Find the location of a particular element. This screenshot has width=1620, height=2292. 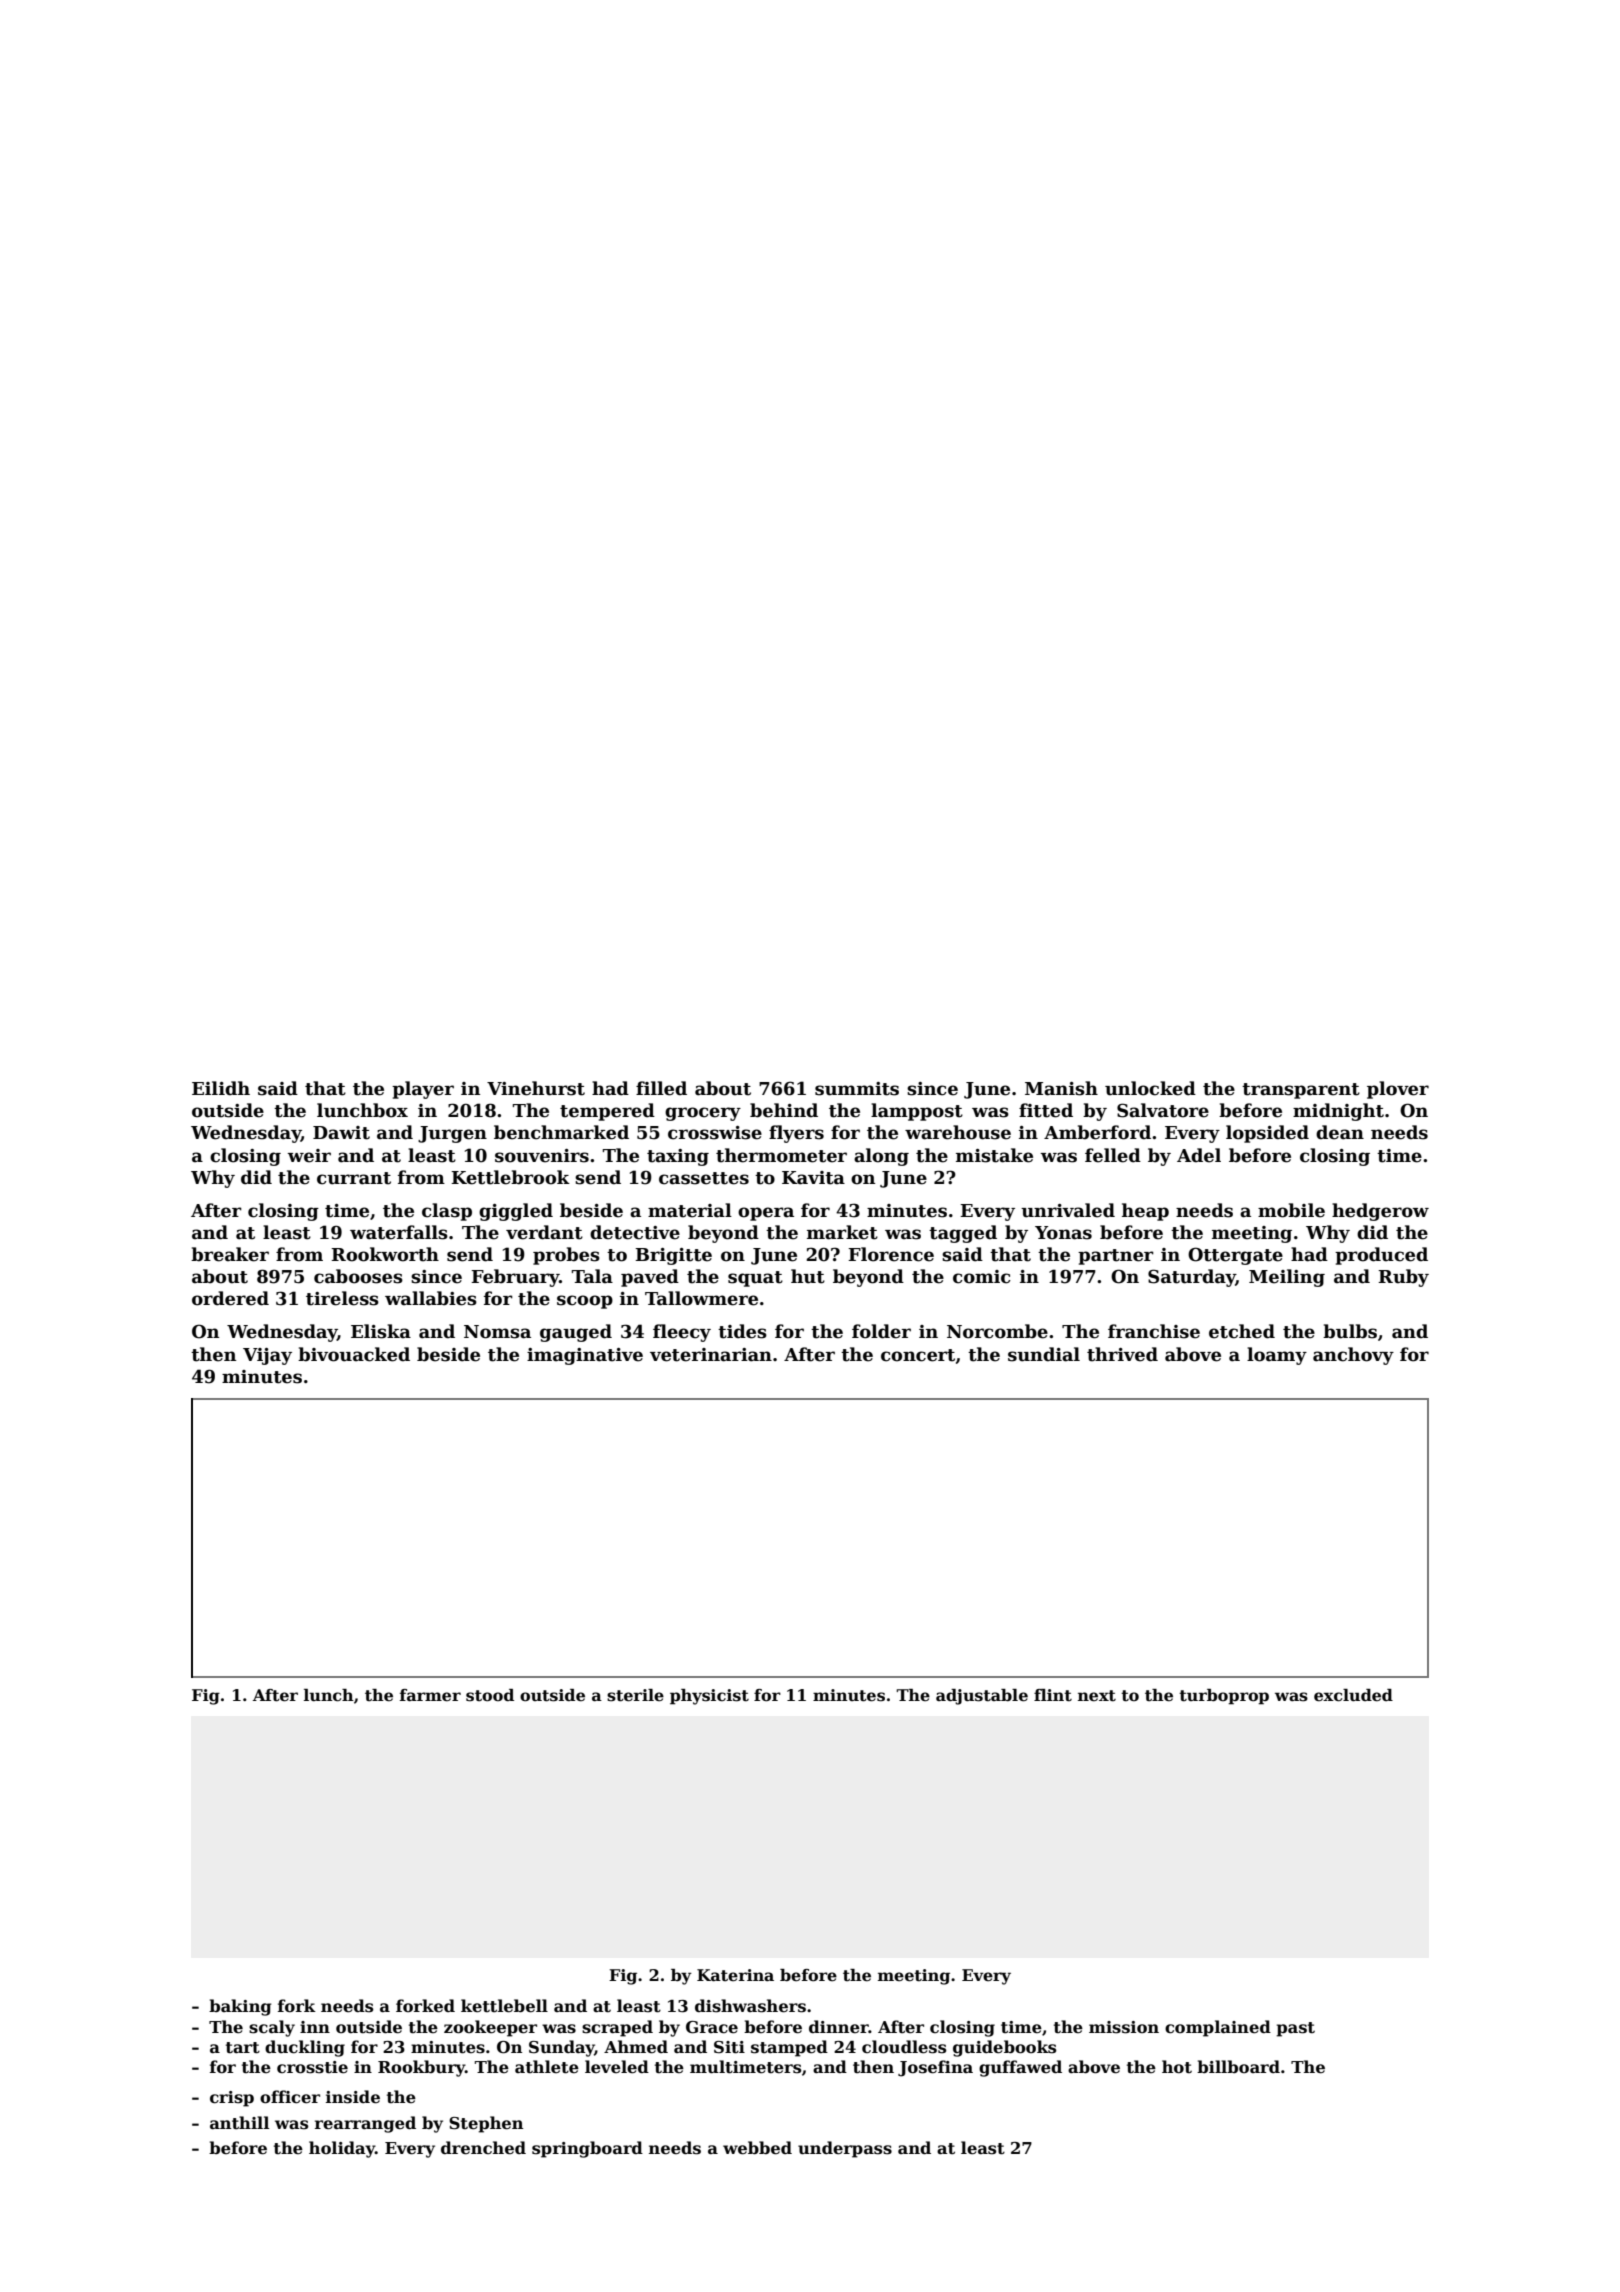

physicist is located at coordinates (709, 1697).
